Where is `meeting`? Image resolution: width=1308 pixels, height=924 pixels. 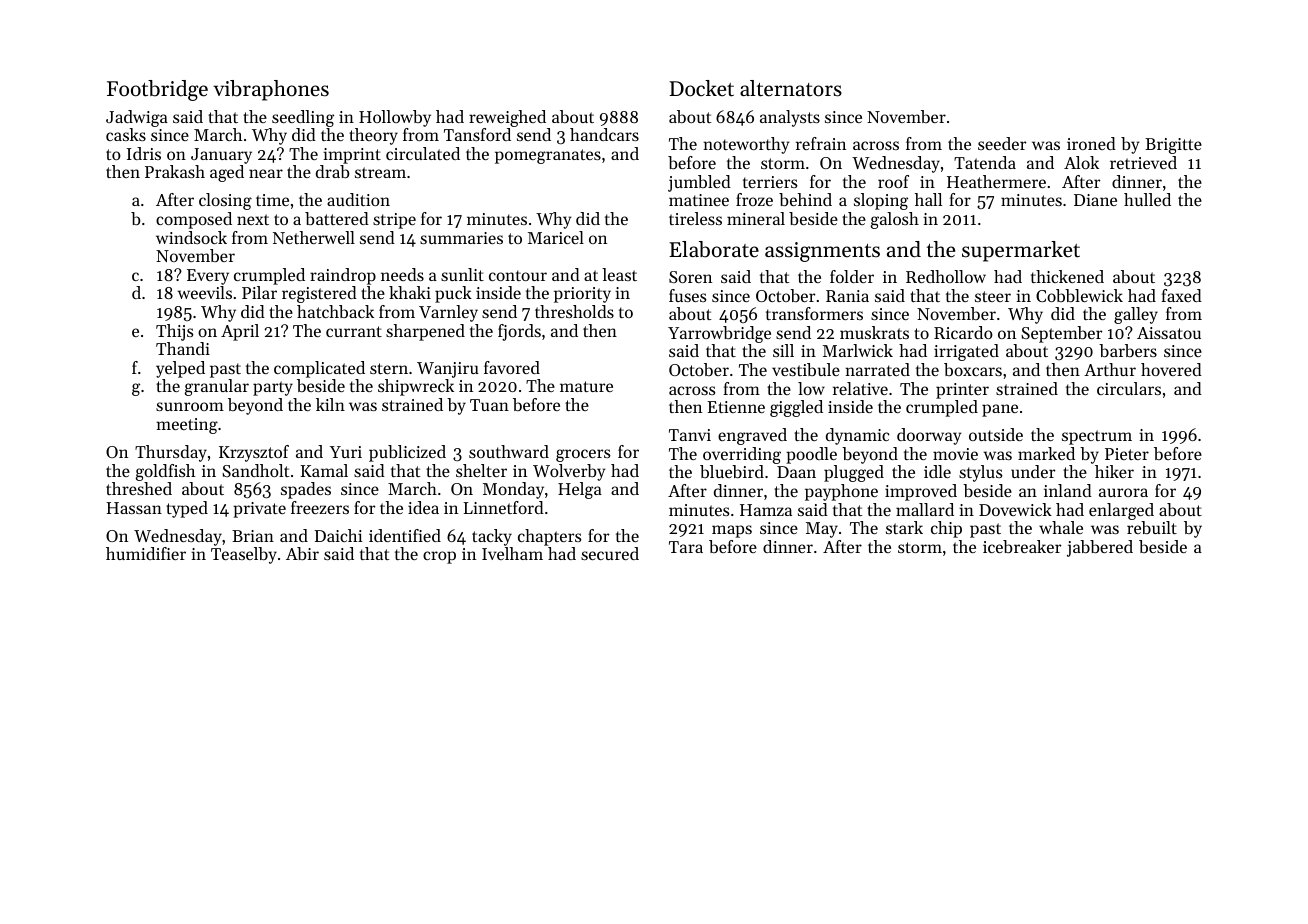 meeting is located at coordinates (187, 426).
